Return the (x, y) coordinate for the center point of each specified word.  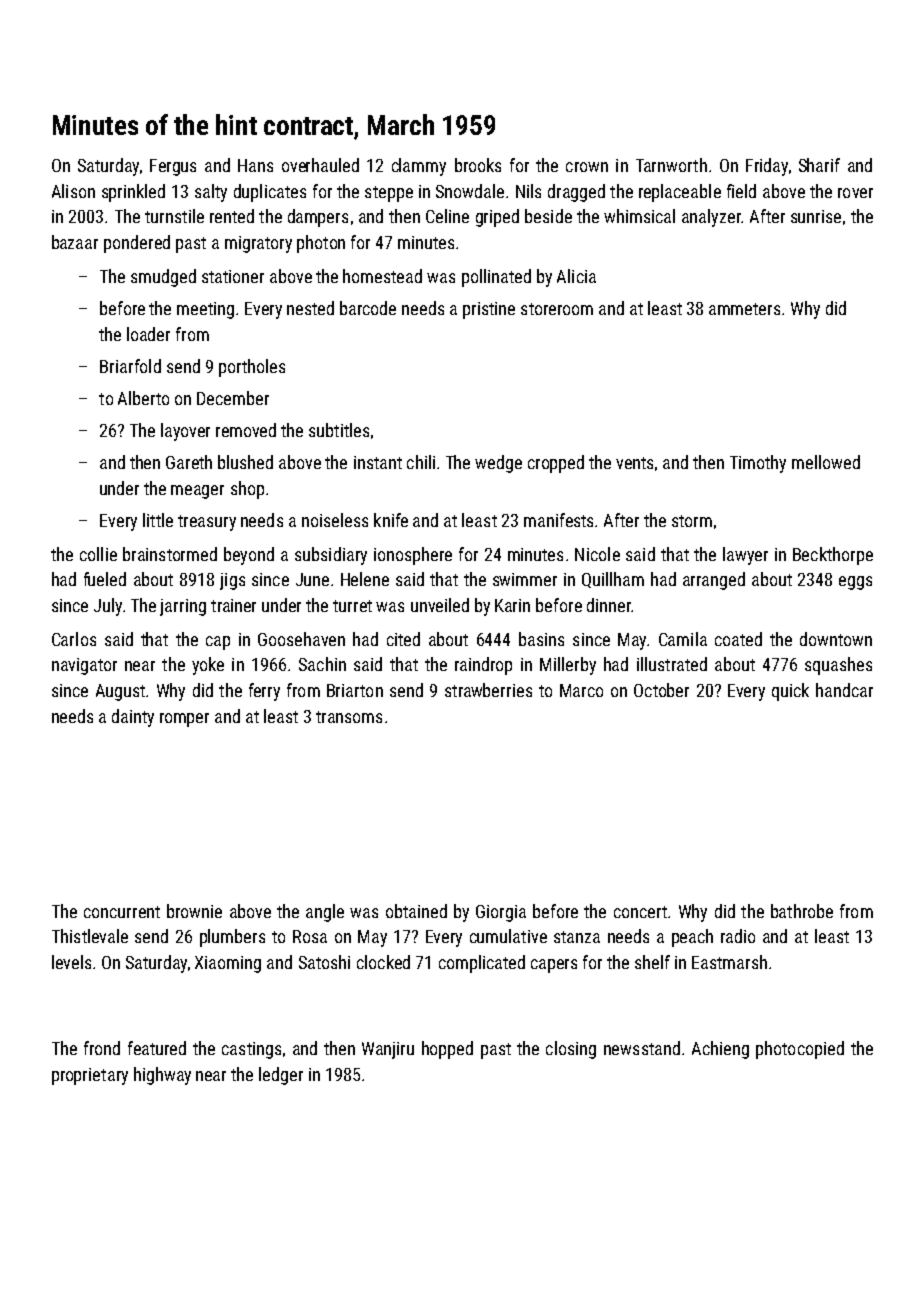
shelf (652, 962)
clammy (419, 167)
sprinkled (133, 193)
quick (790, 692)
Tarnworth (671, 165)
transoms (349, 717)
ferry (264, 692)
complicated (482, 964)
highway (162, 1076)
